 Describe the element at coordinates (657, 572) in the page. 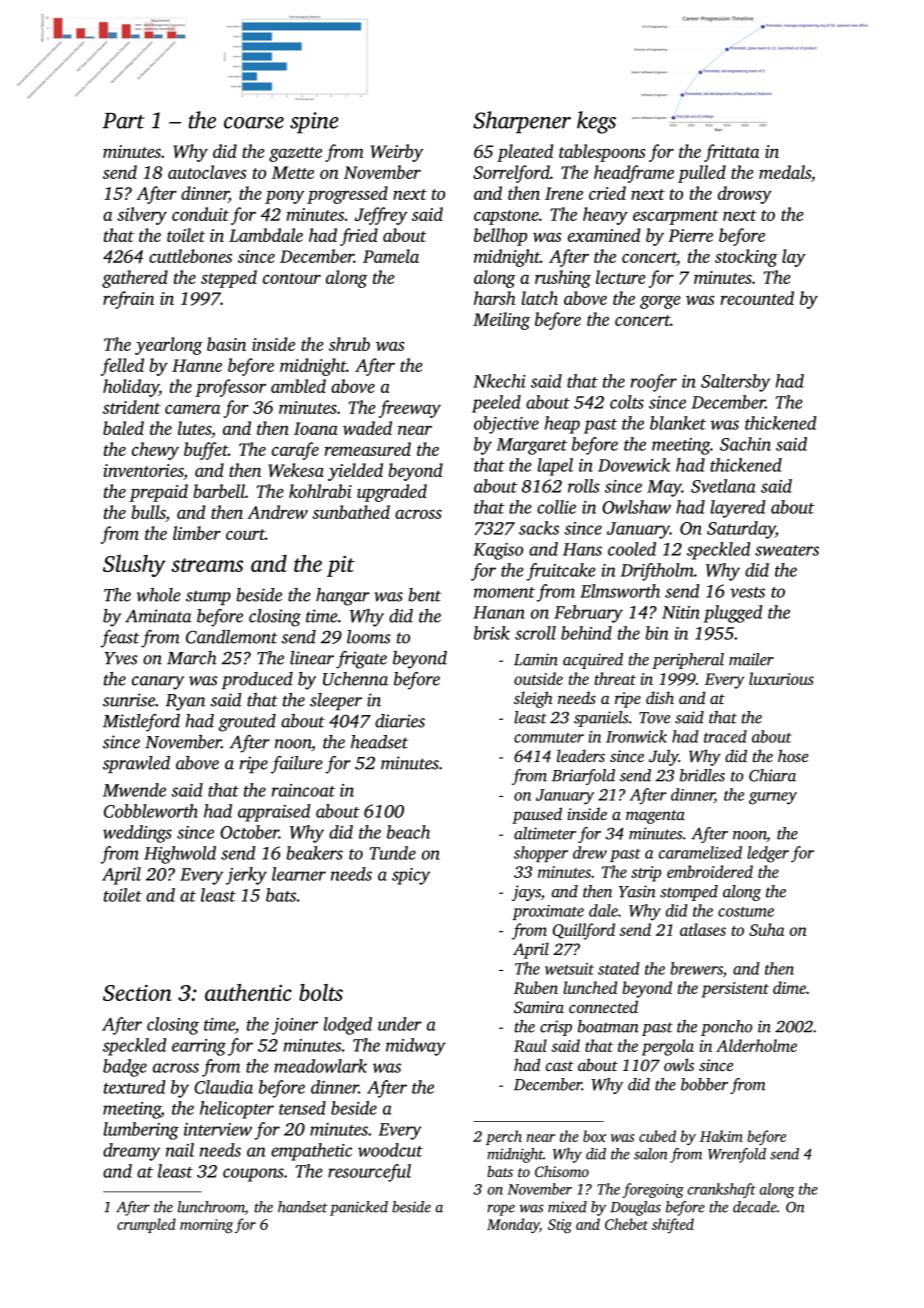

I see `Driftholm` at that location.
